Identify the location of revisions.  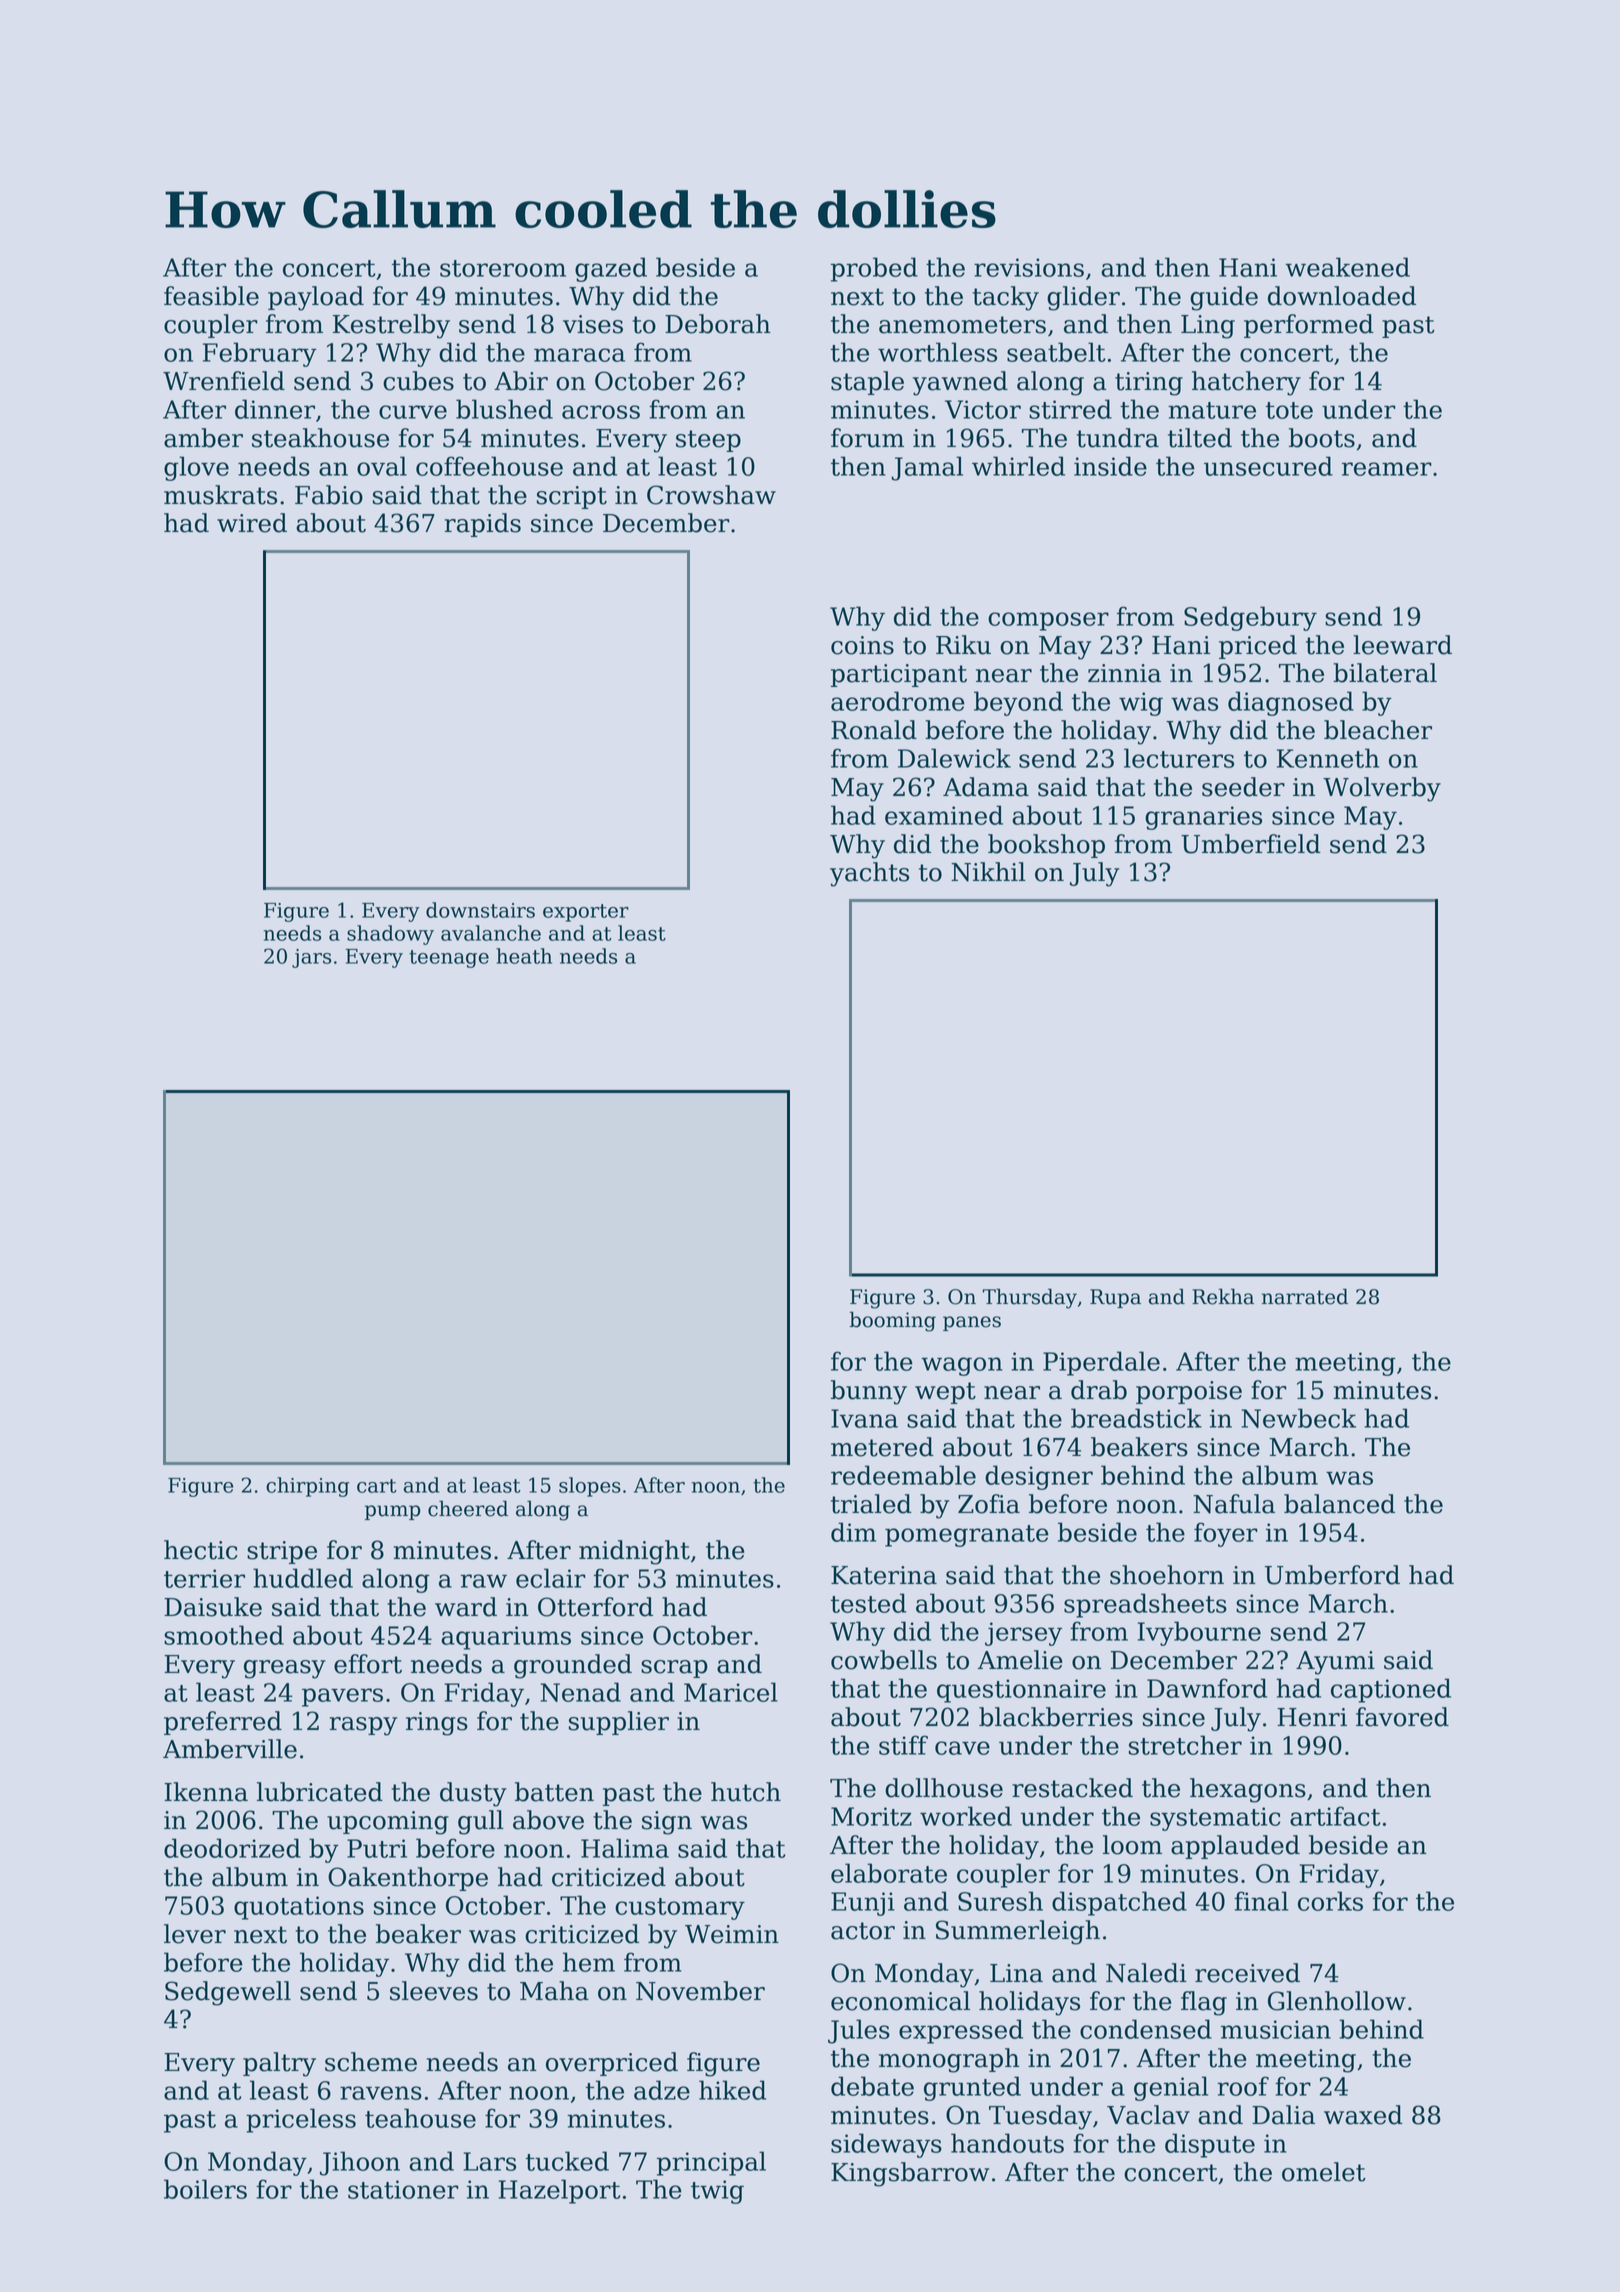
(1029, 267).
